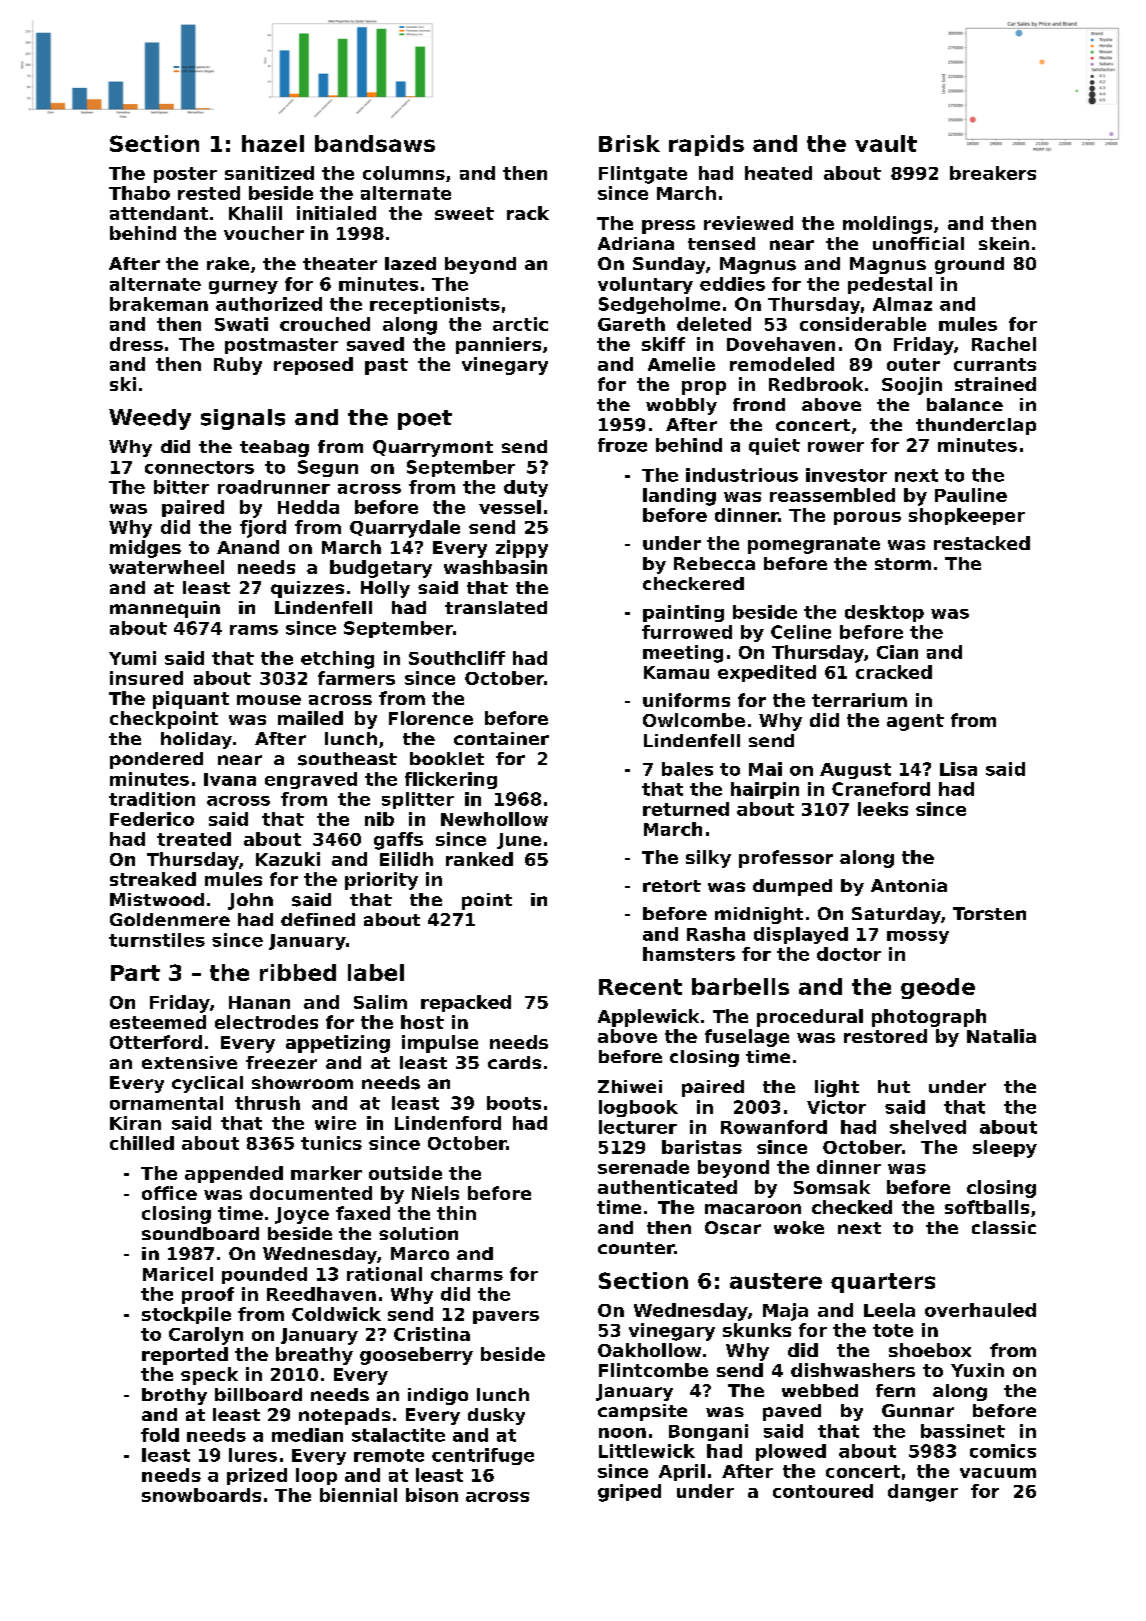 This screenshot has width=1146, height=1621. I want to click on Kamau, so click(676, 672).
